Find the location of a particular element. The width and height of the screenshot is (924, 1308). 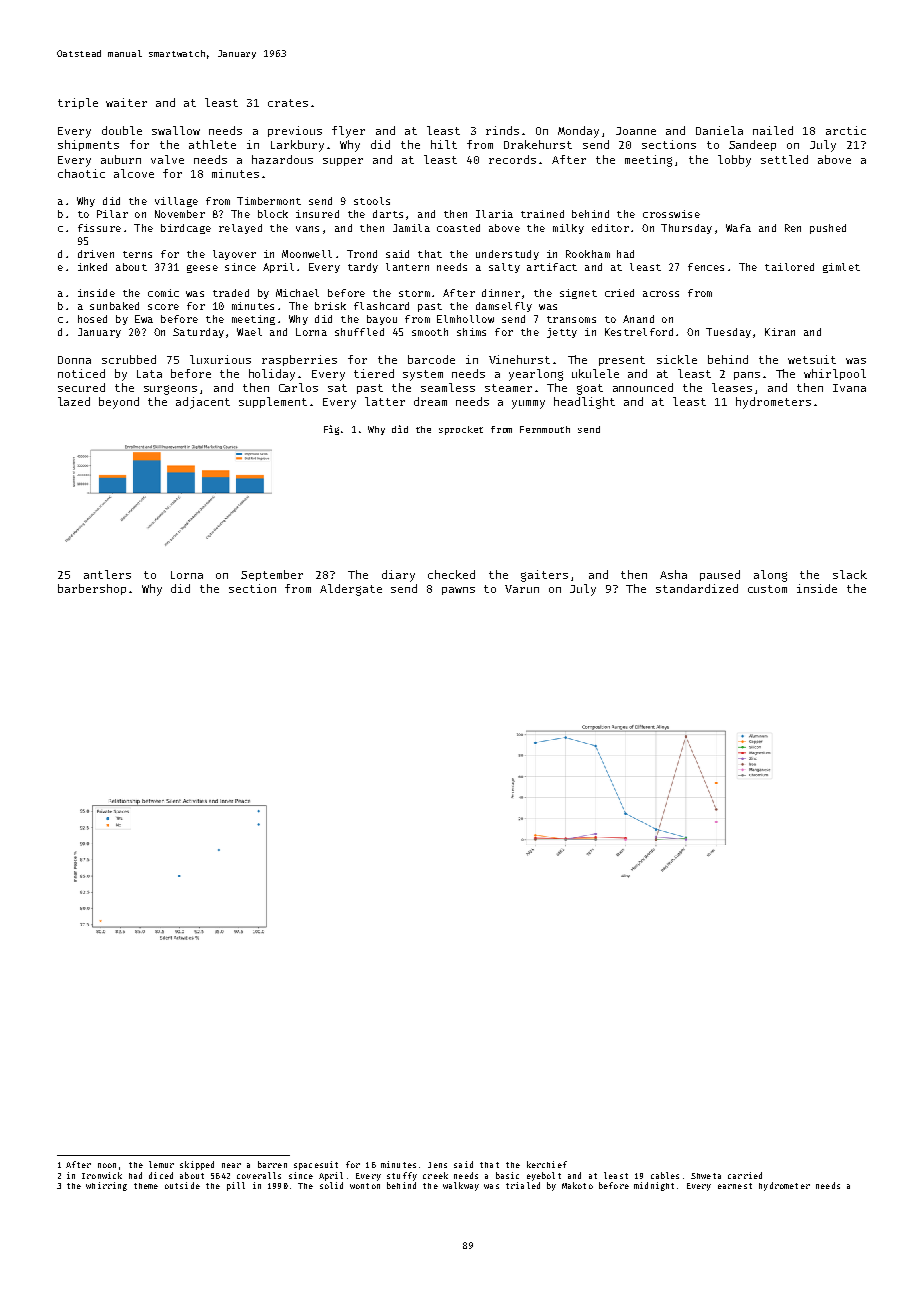

nailed is located at coordinates (773, 130).
